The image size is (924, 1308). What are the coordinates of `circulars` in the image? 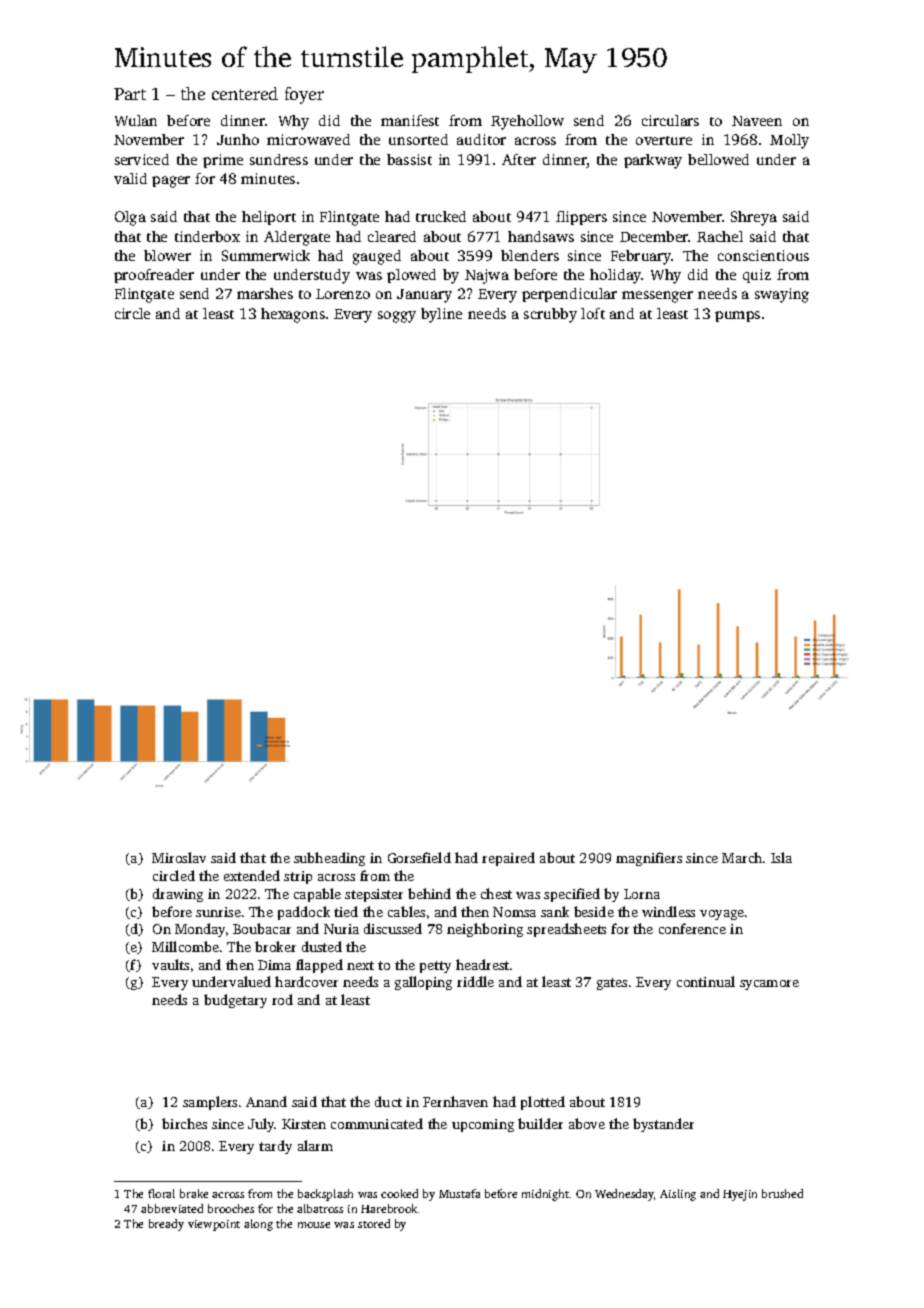 It's located at (670, 120).
